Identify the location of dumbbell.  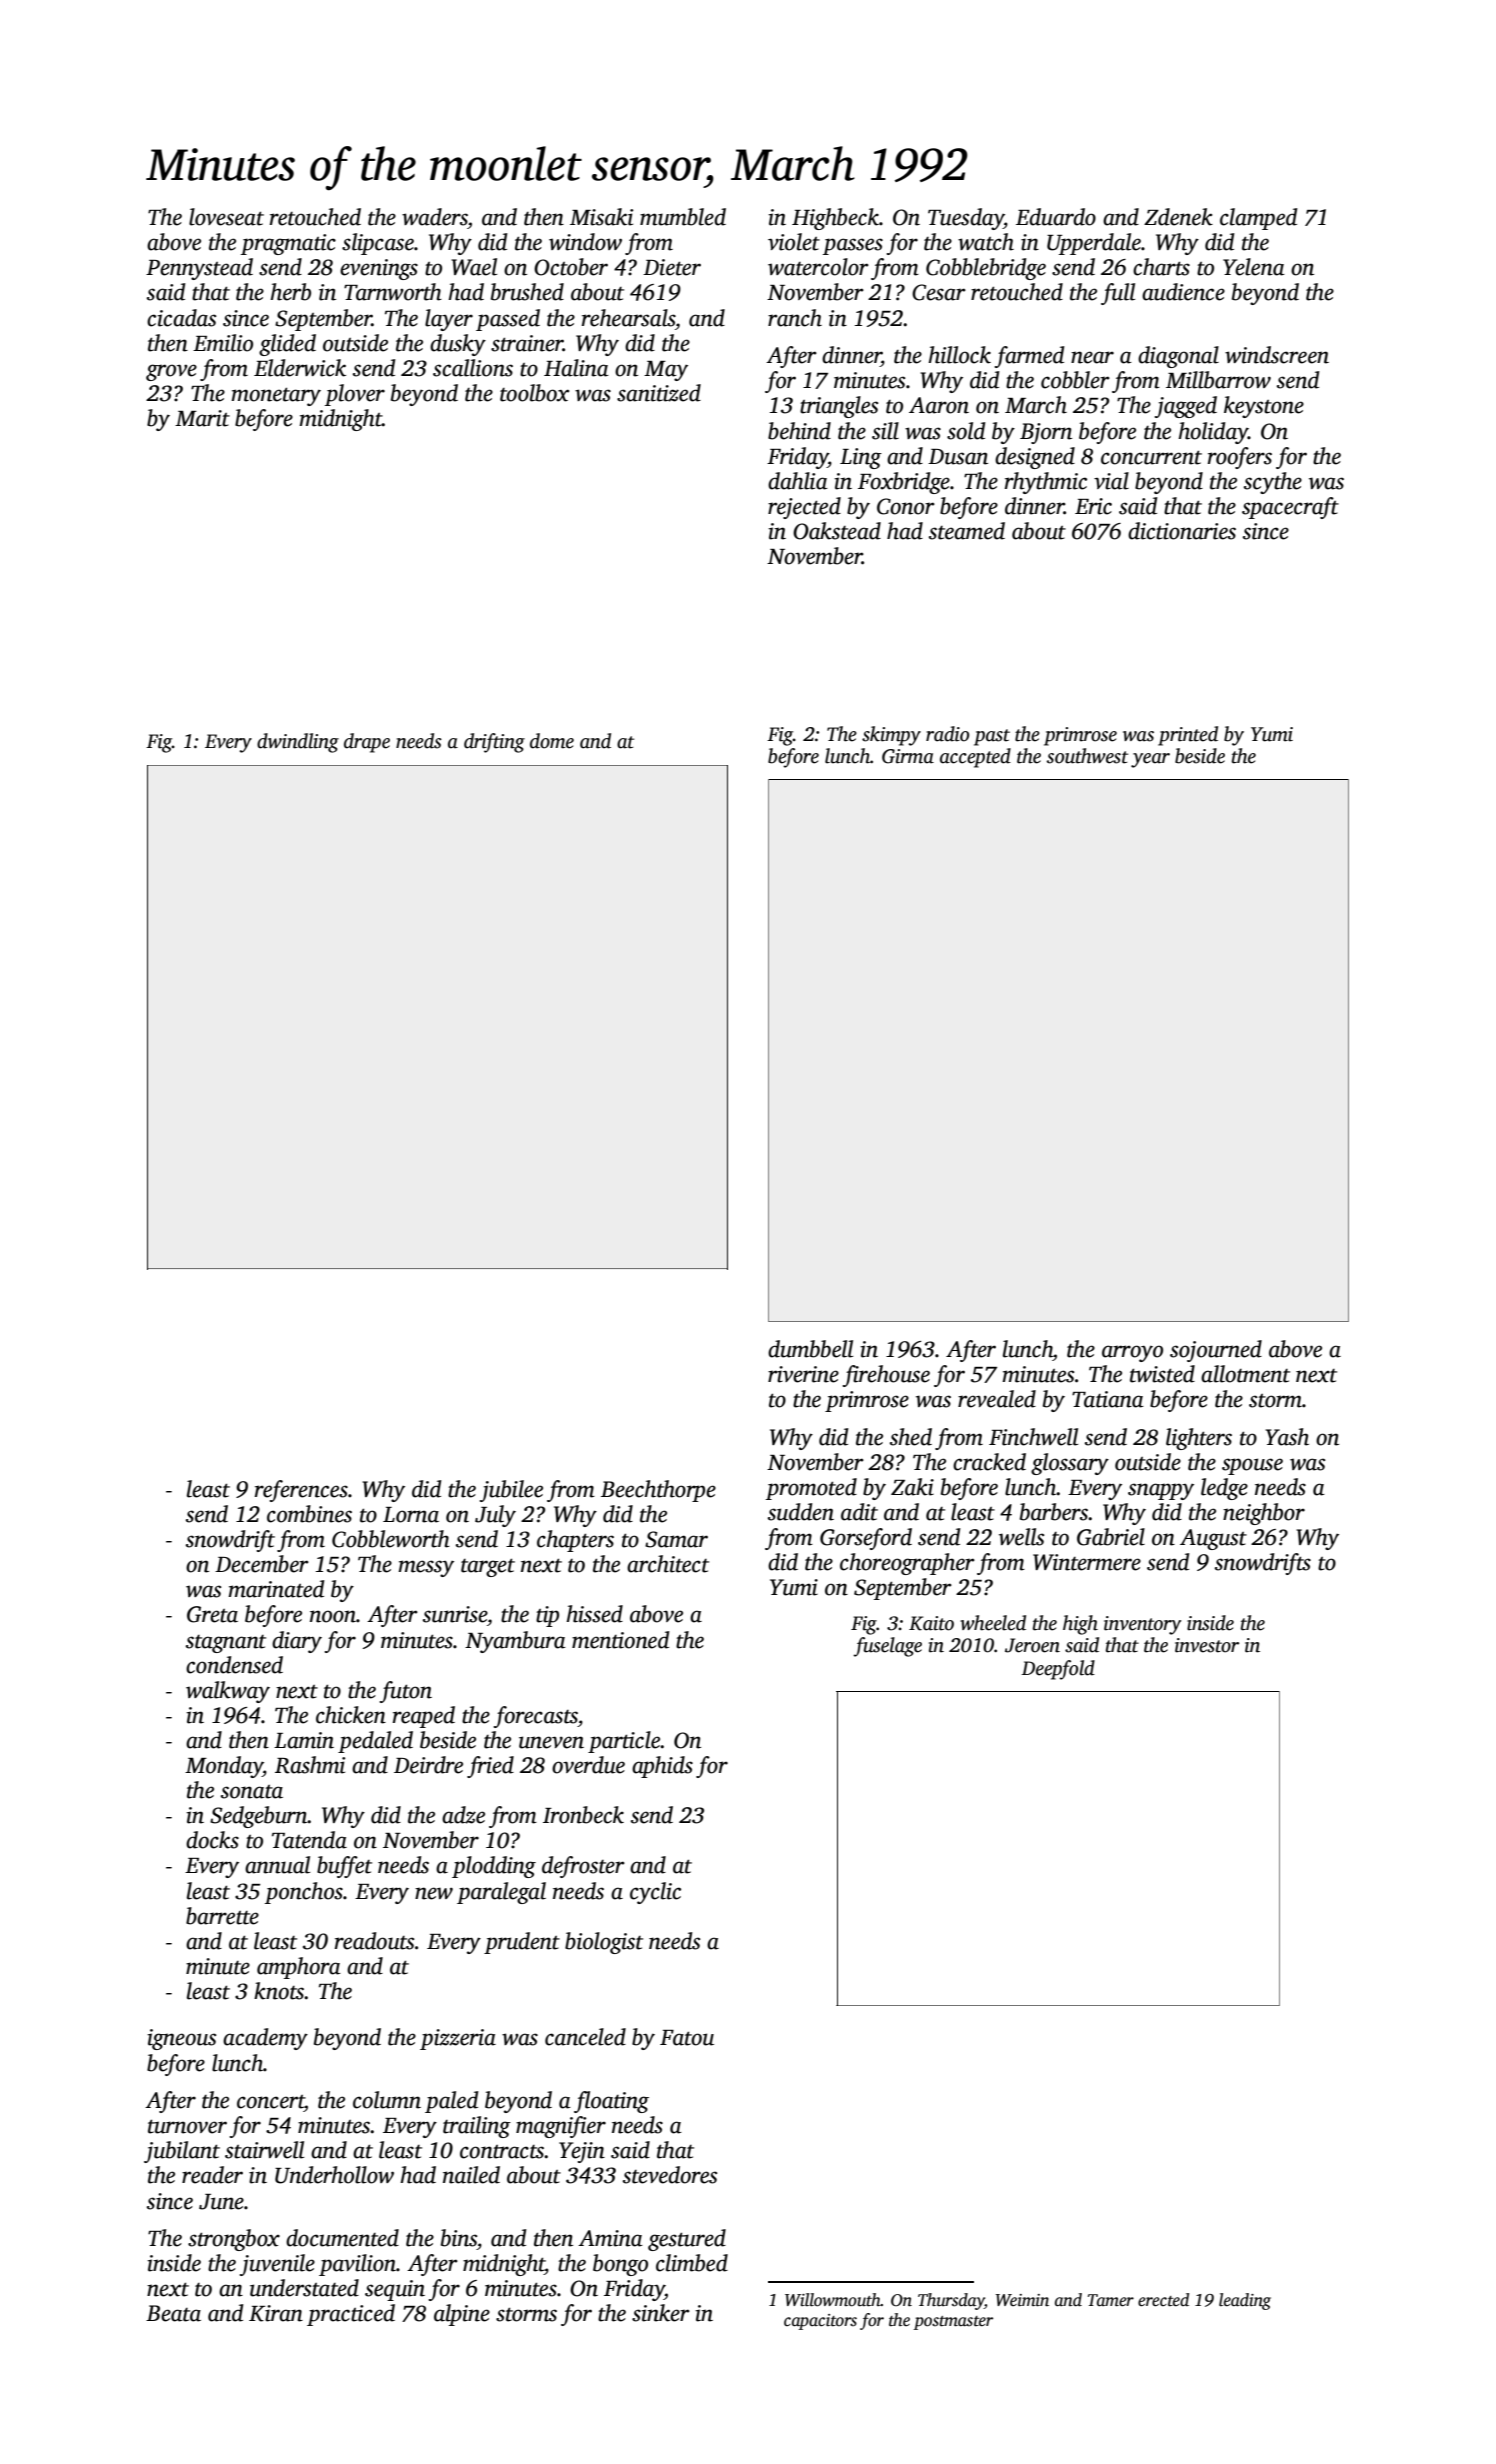
(810, 1349).
